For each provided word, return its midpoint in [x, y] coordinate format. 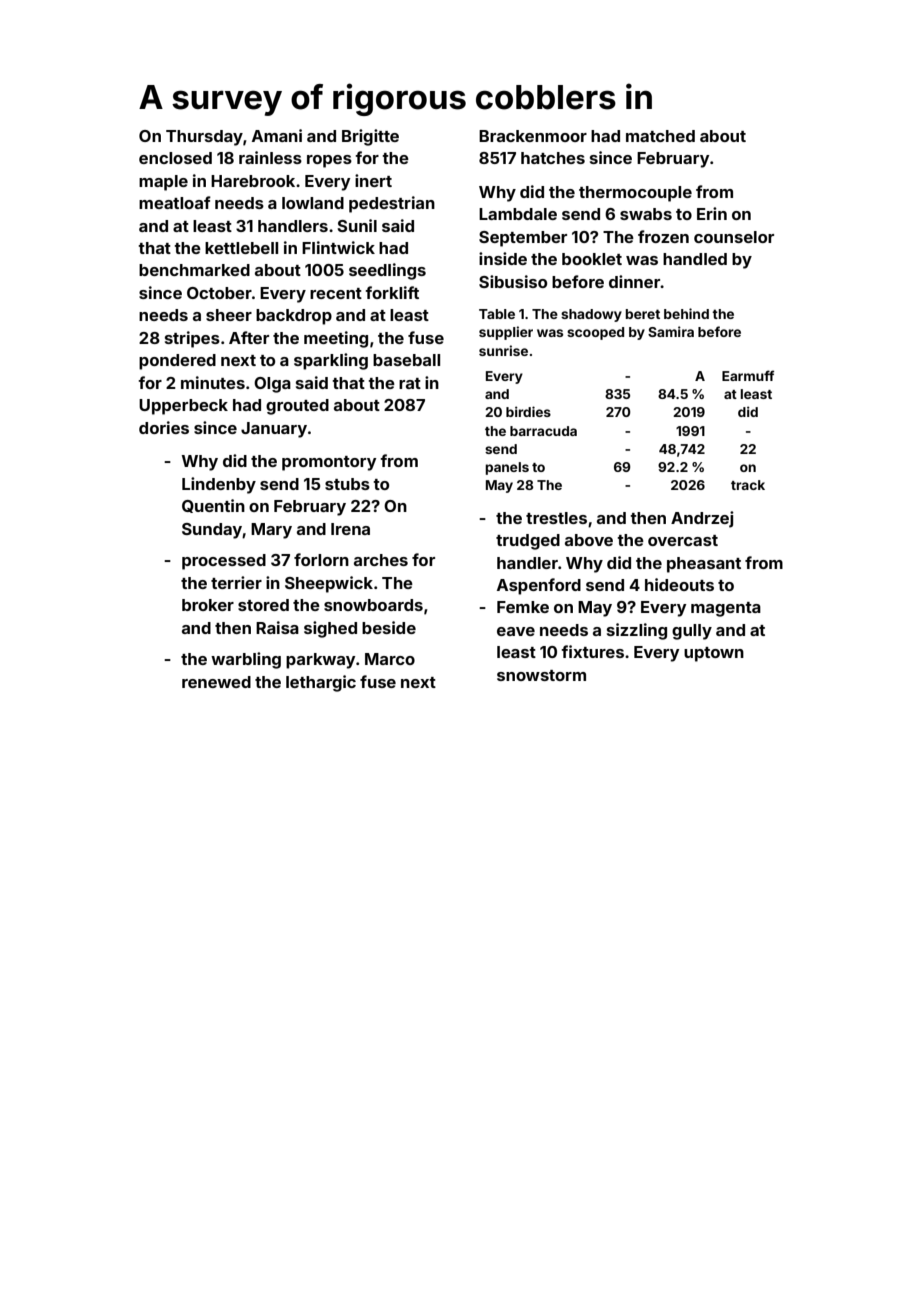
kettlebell [241, 248]
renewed [216, 682]
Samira [671, 331]
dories [164, 427]
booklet [592, 259]
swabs [646, 214]
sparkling [331, 361]
